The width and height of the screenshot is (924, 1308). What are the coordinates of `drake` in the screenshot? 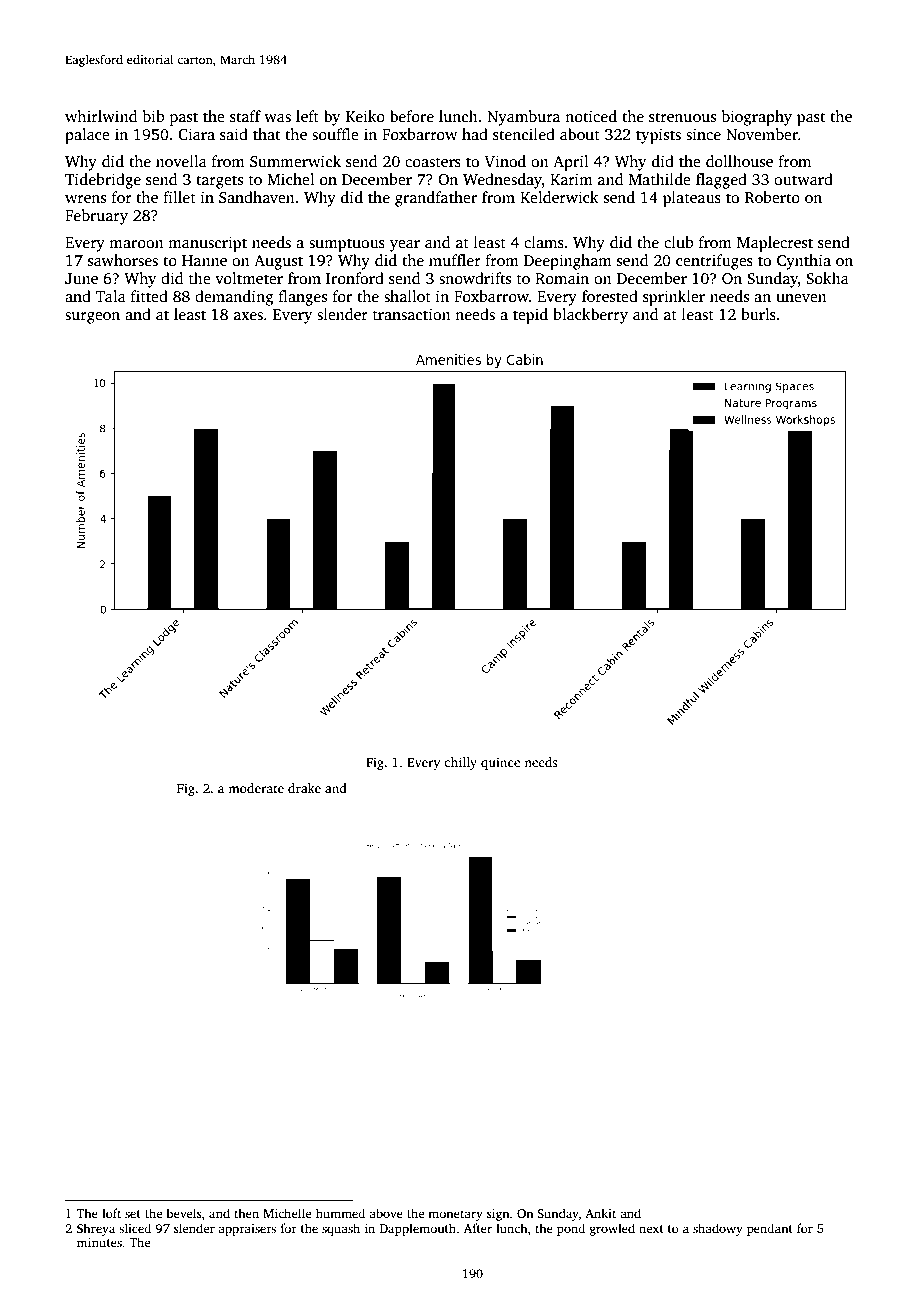 It's located at (304, 788).
